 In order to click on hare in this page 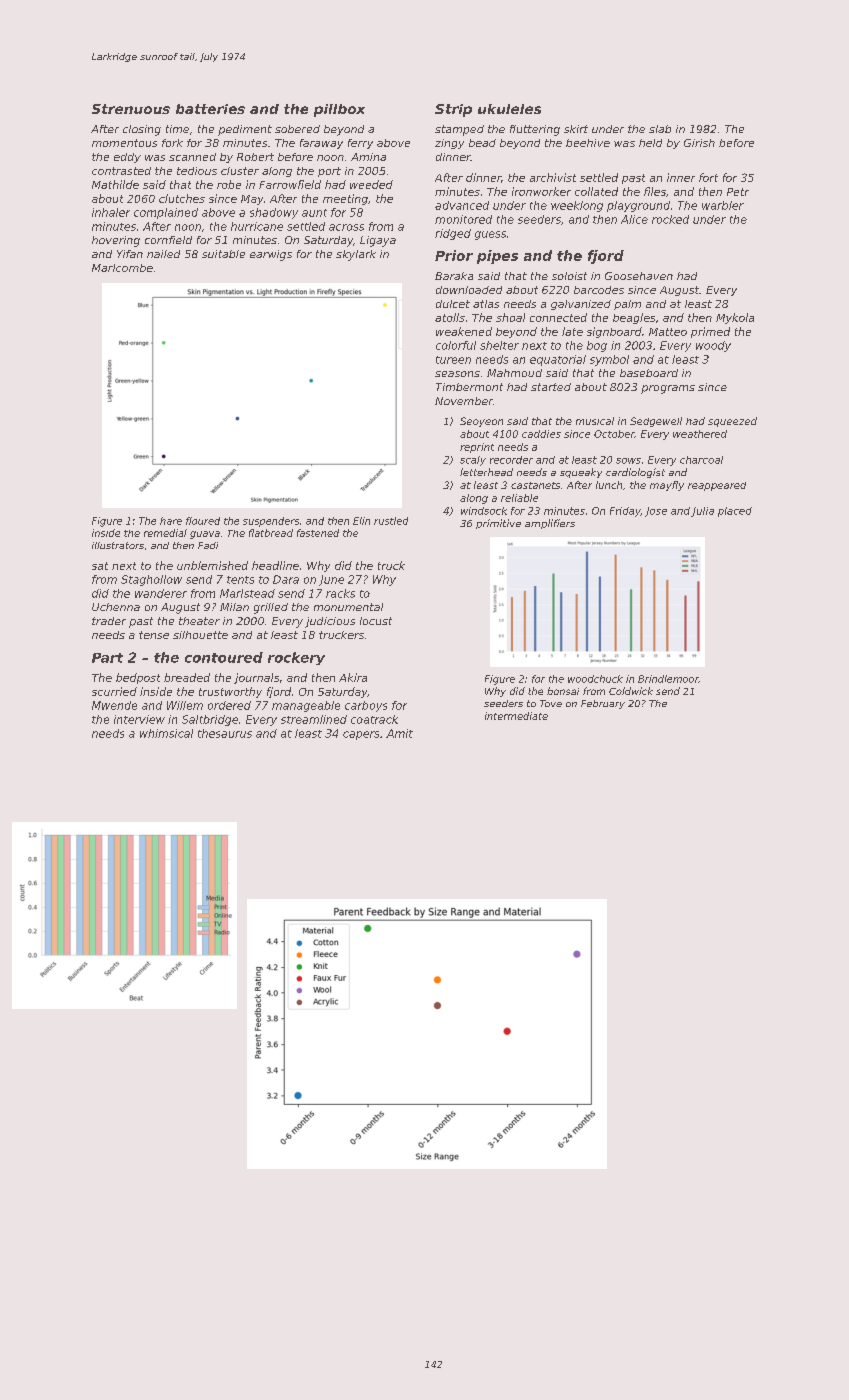, I will do `click(171, 521)`.
